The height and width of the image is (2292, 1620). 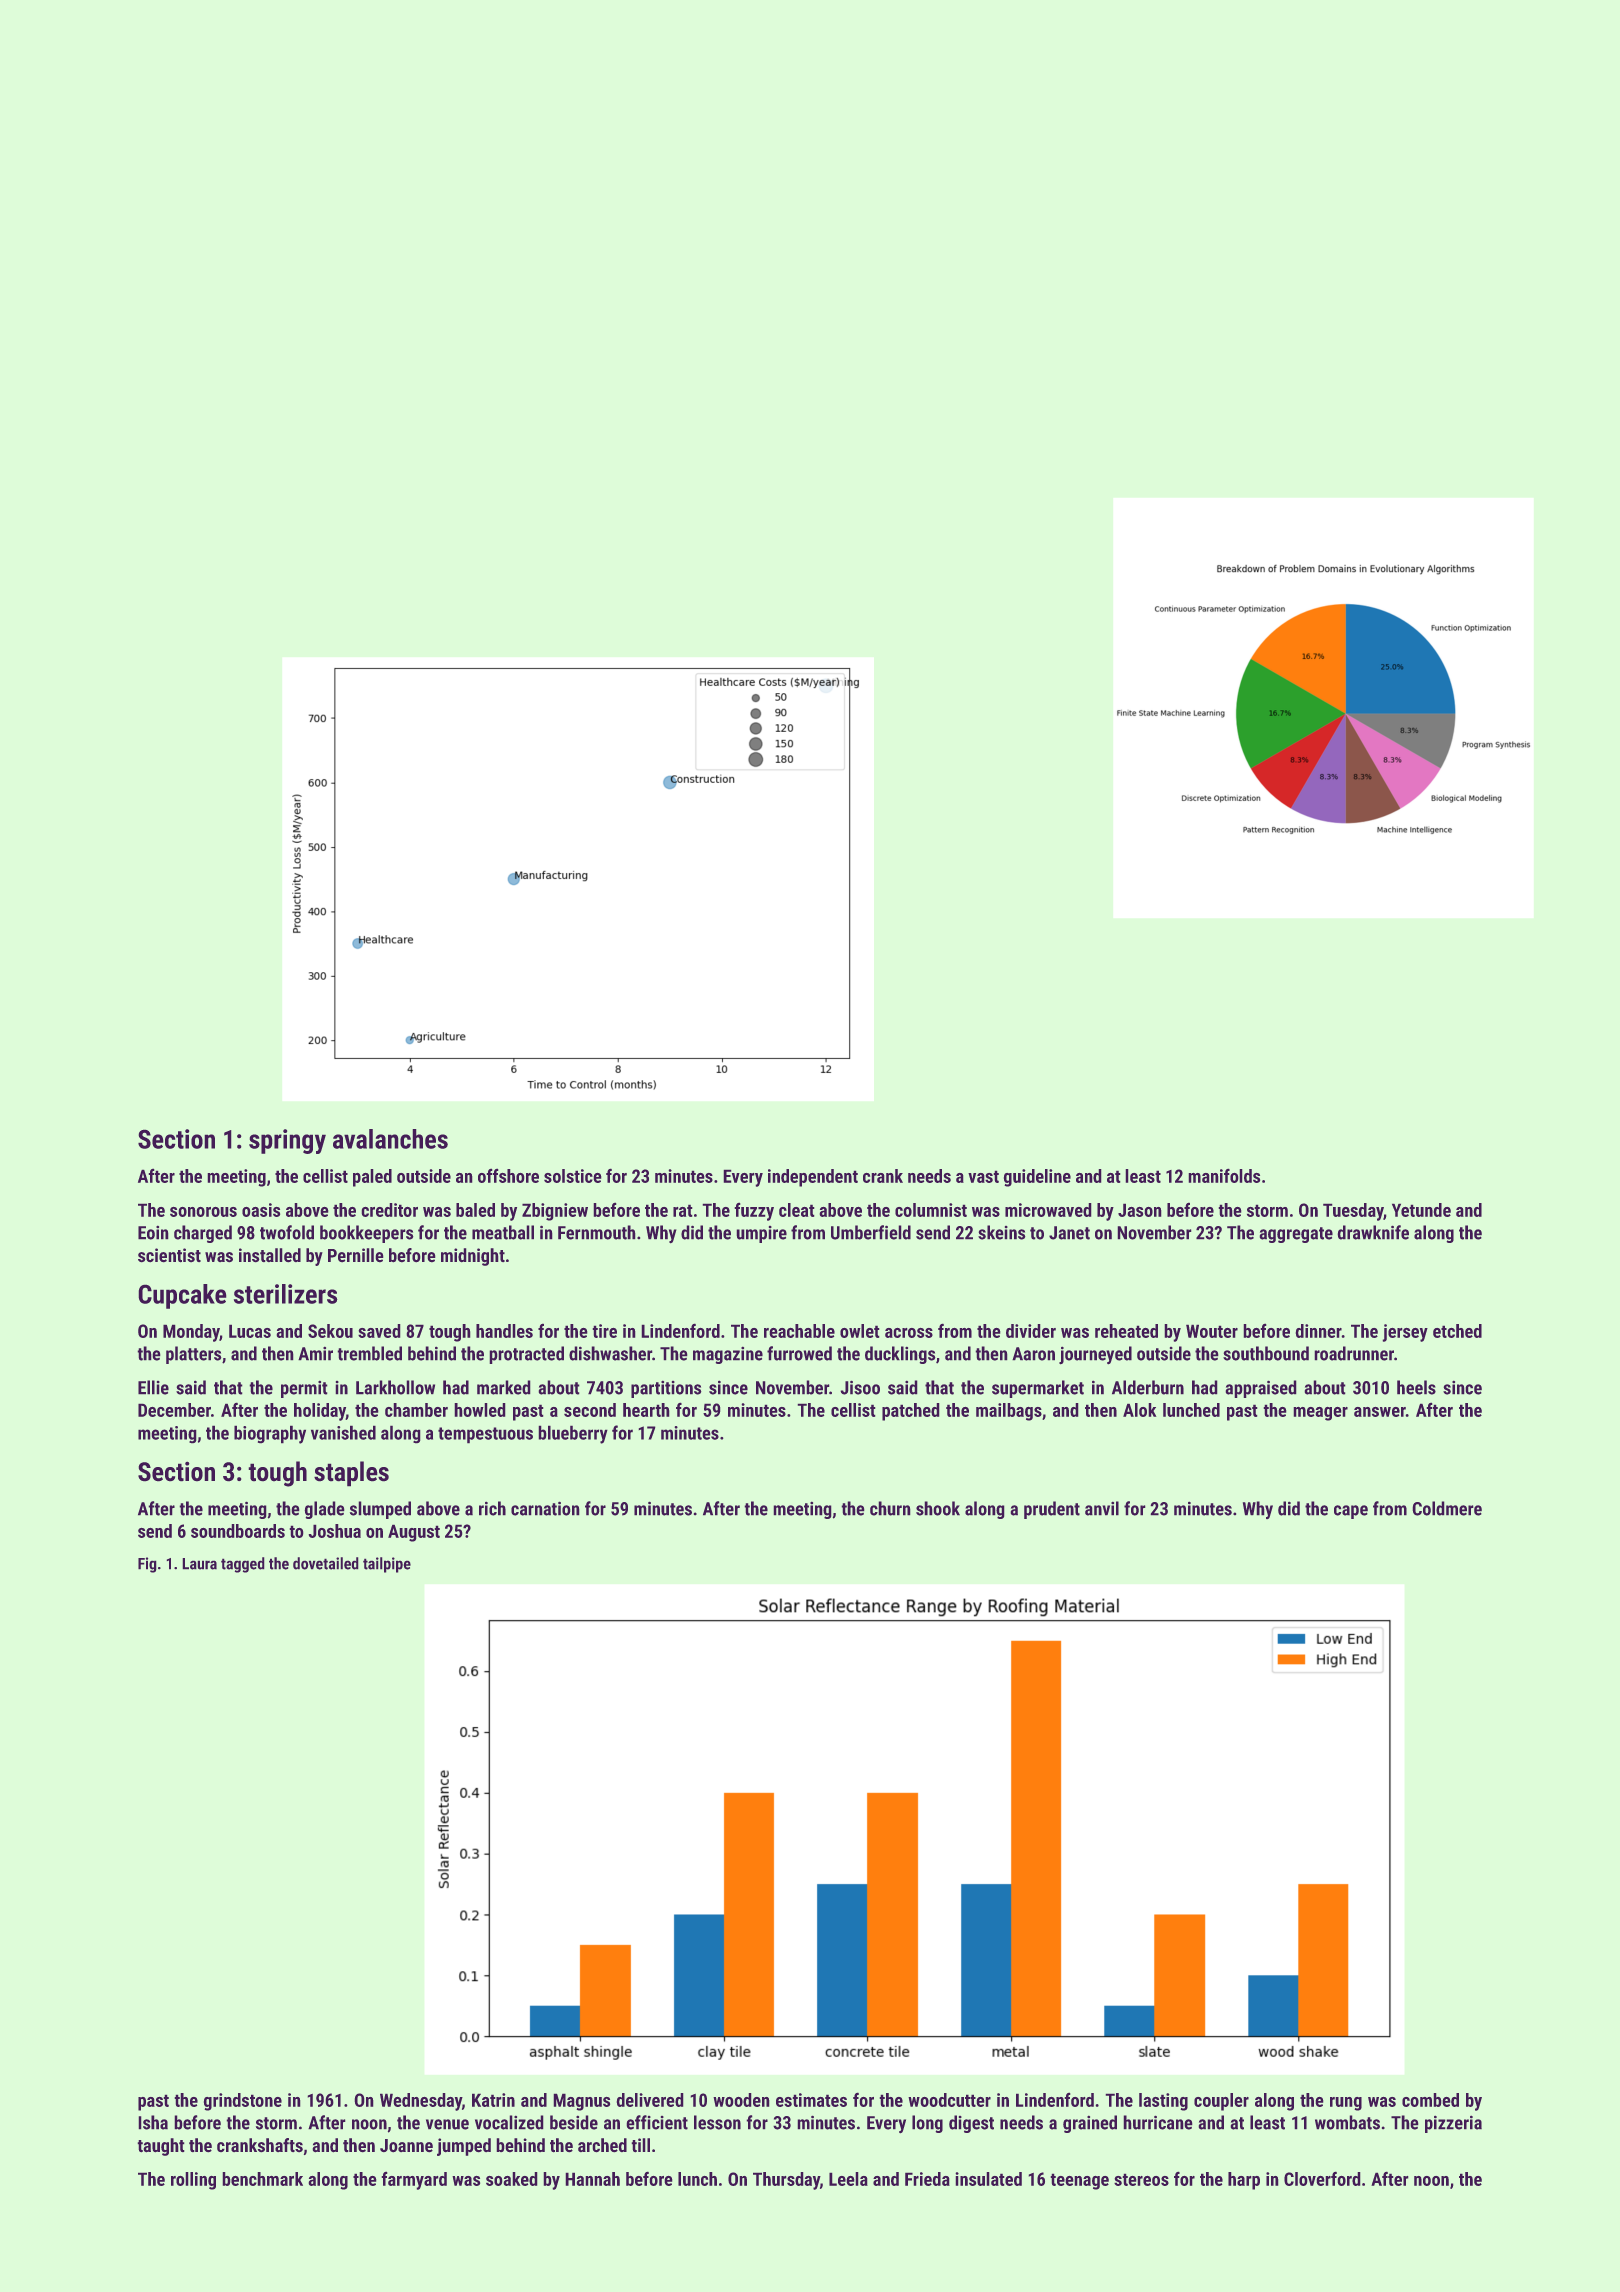 What do you see at coordinates (1421, 1210) in the image?
I see `Yetunde` at bounding box center [1421, 1210].
